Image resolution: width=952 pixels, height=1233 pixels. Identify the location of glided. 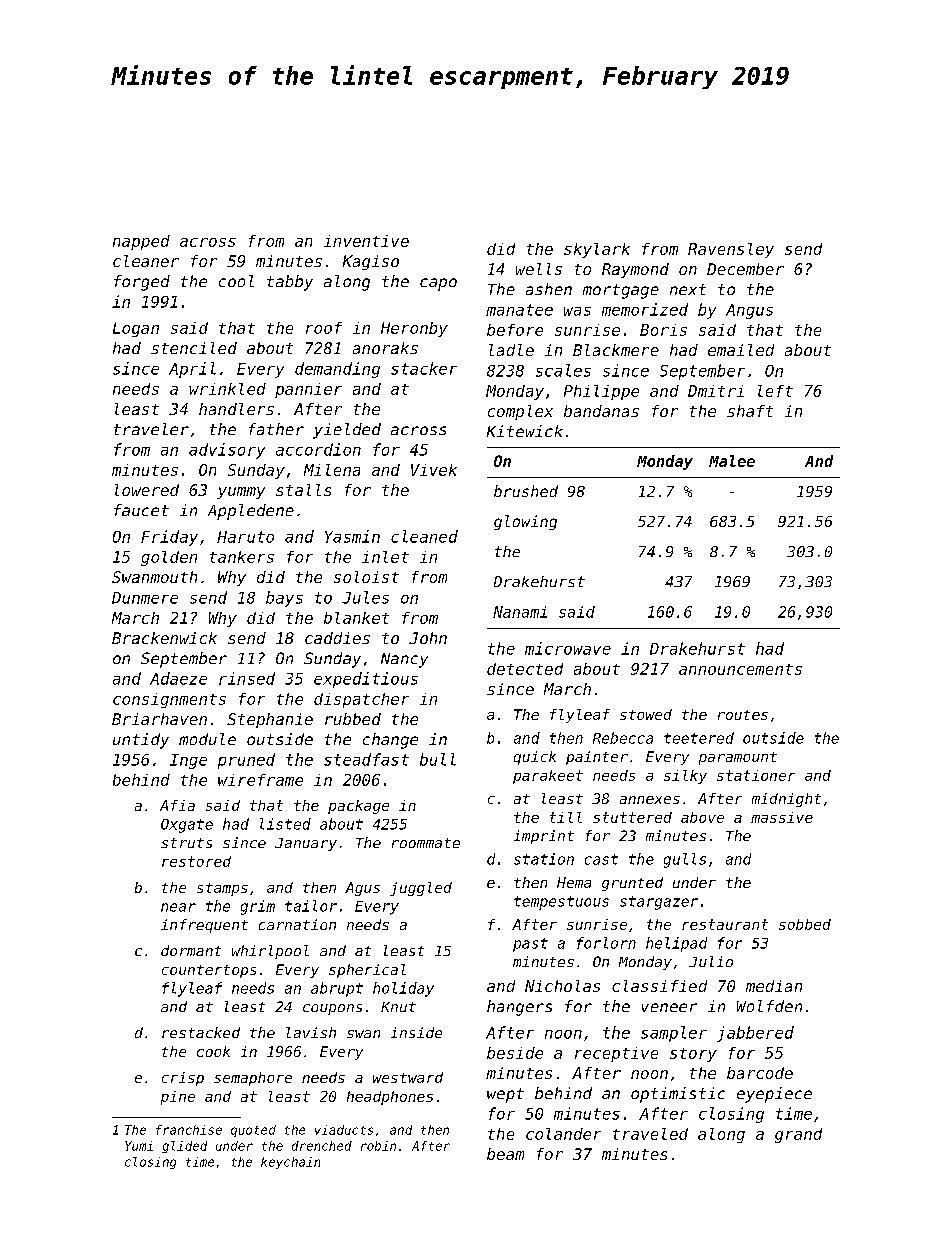
(184, 1147).
